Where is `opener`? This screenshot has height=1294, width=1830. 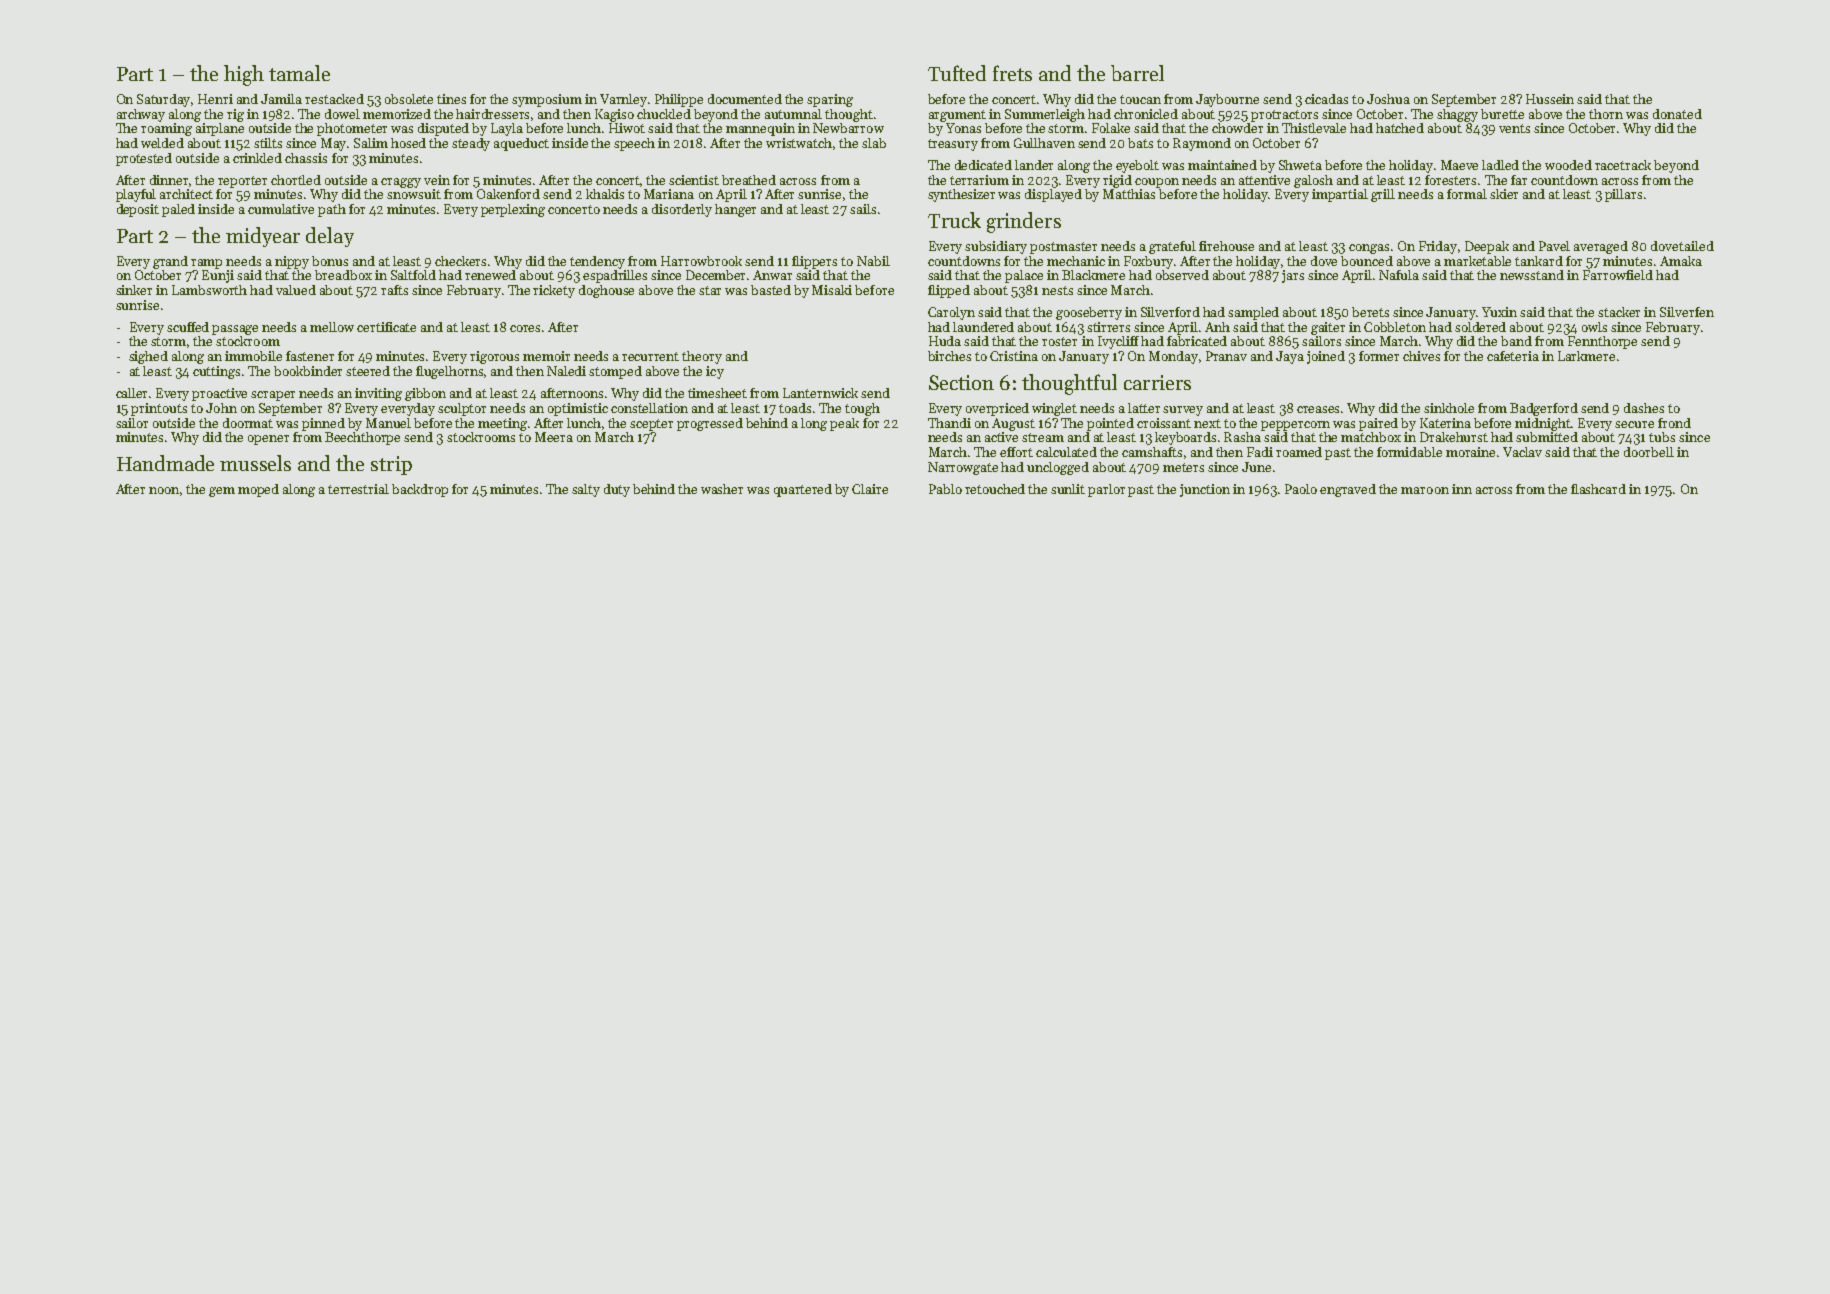 opener is located at coordinates (268, 440).
